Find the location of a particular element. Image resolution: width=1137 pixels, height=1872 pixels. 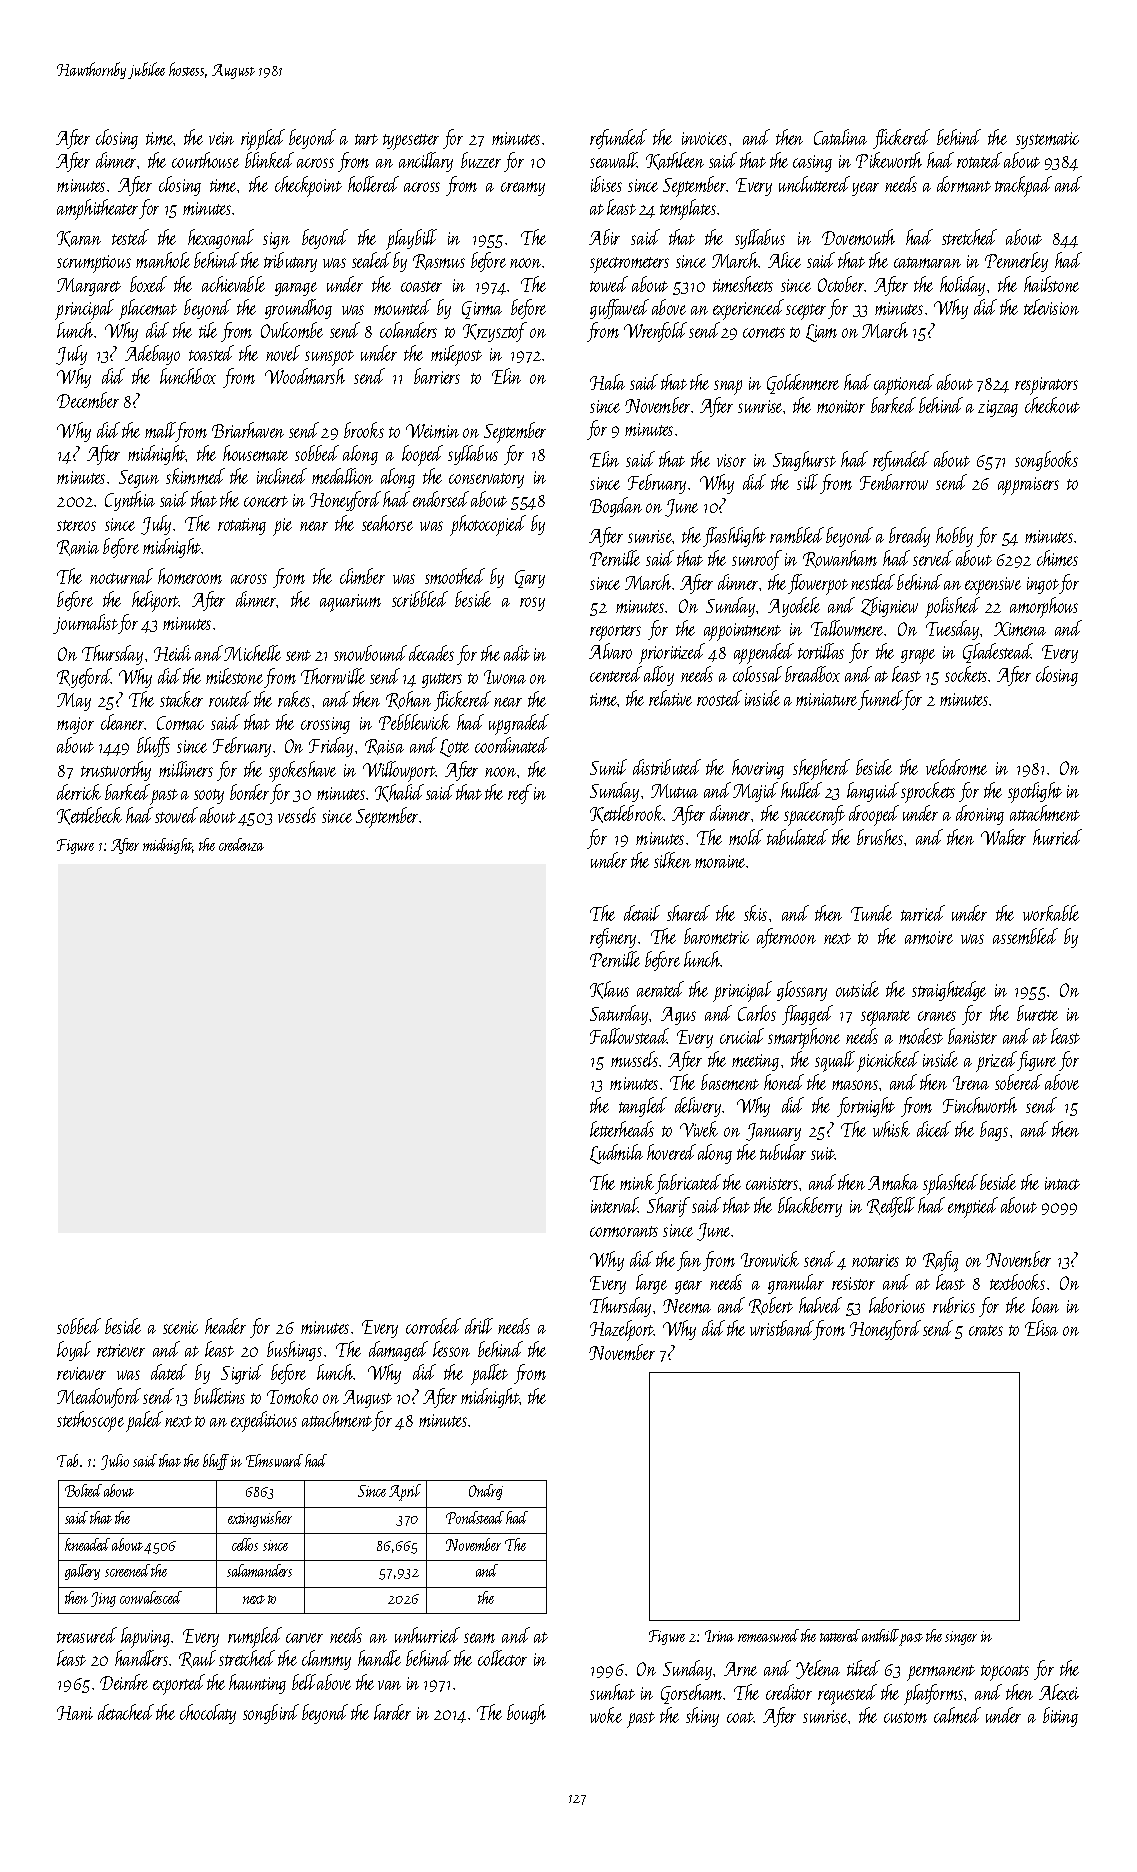

Irena is located at coordinates (971, 1083).
